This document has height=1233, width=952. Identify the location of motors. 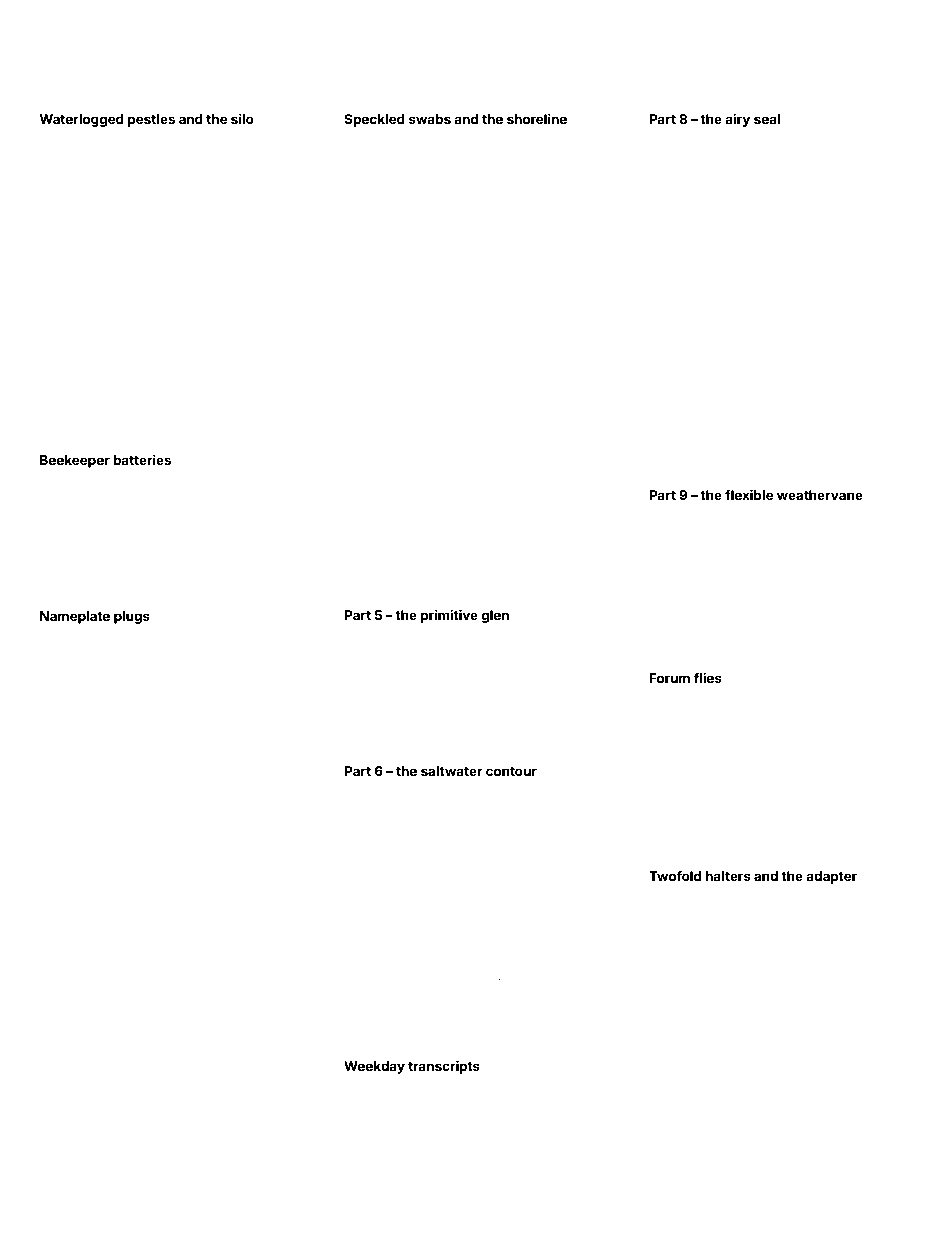
(231, 242).
